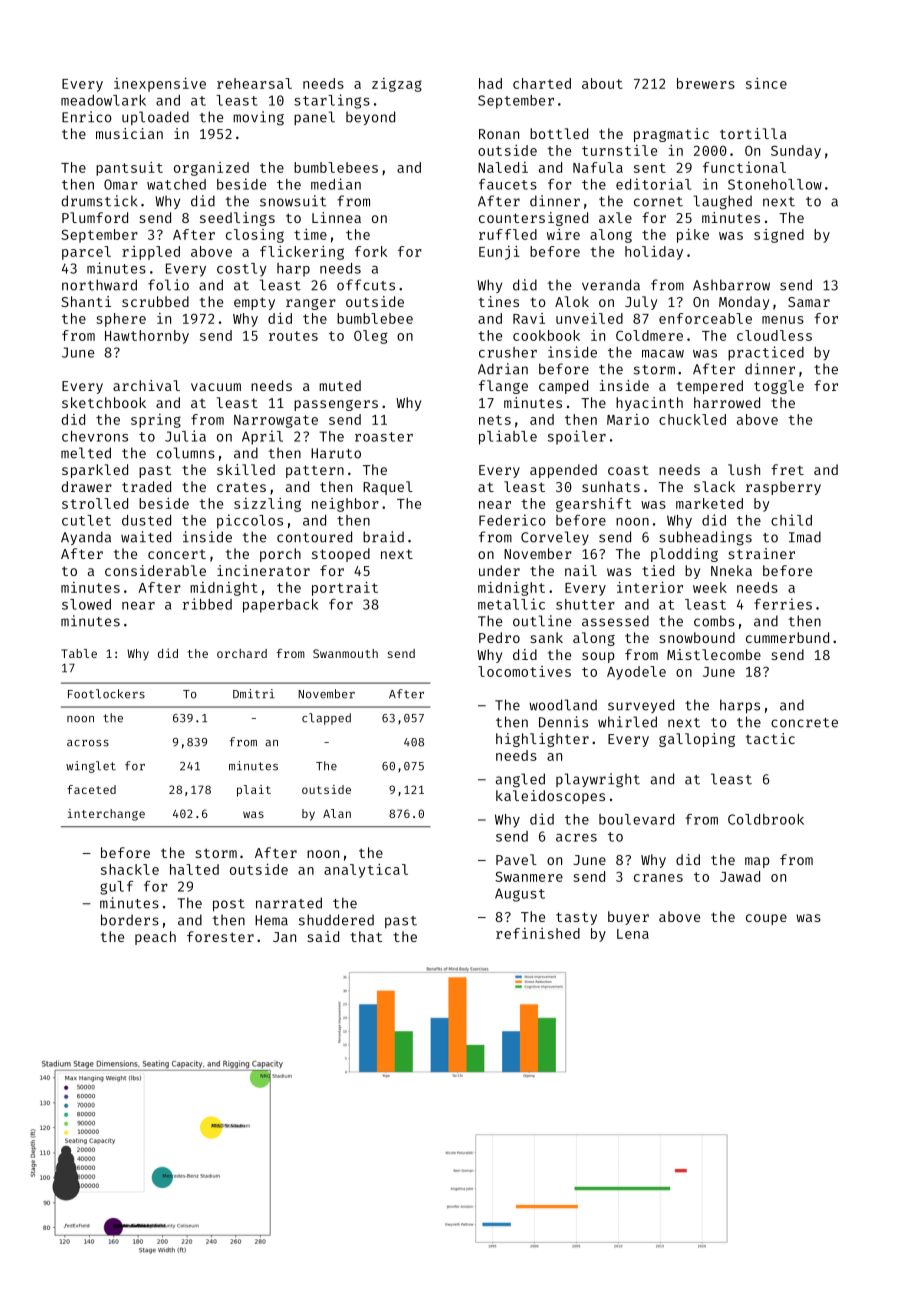  What do you see at coordinates (499, 253) in the screenshot?
I see `Eunji` at bounding box center [499, 253].
